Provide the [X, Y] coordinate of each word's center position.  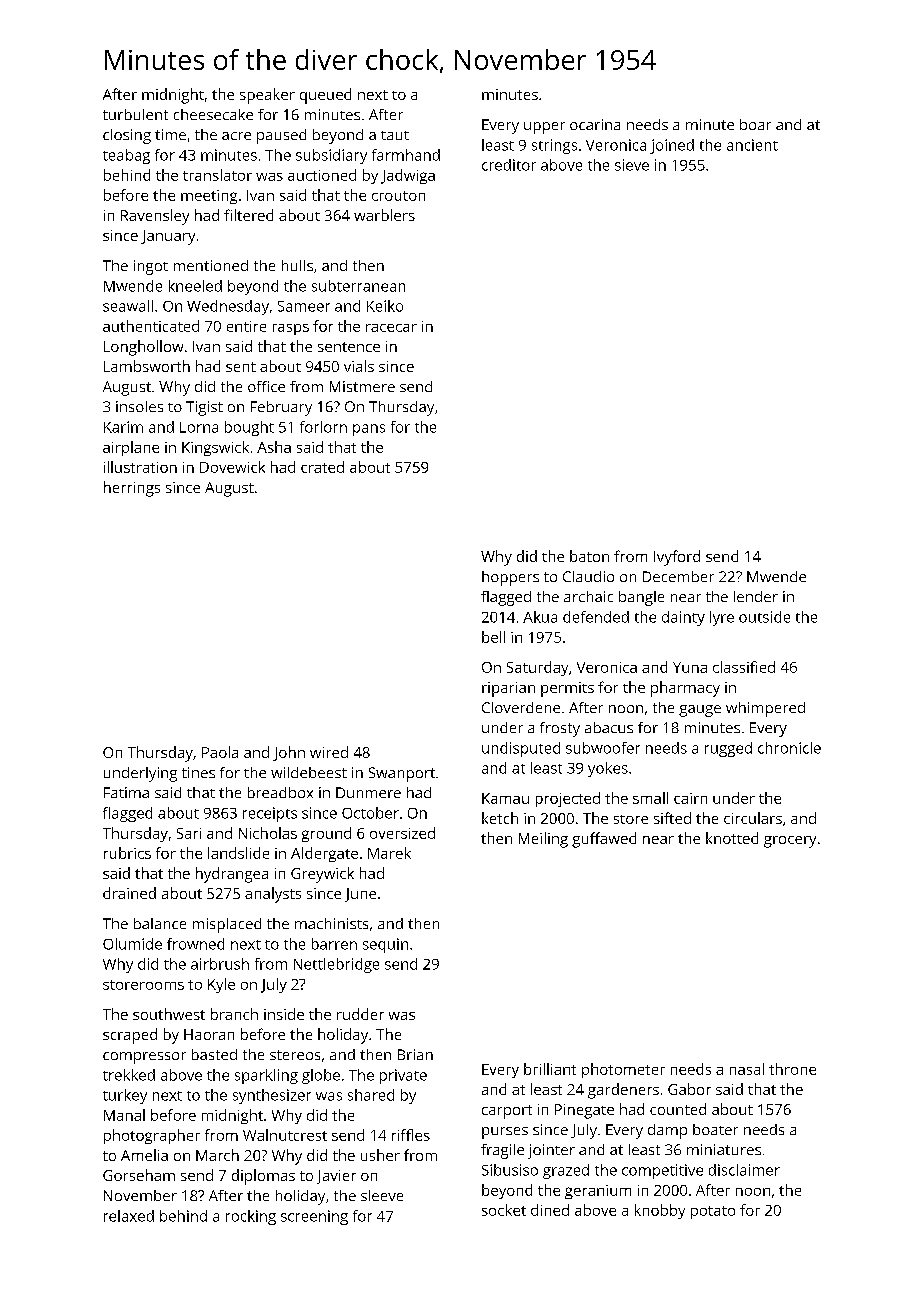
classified [744, 667]
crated [322, 467]
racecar [391, 328]
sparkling [266, 1076]
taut [395, 135]
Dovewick [232, 467]
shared [371, 1095]
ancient [752, 145]
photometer [623, 1070]
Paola [220, 752]
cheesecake [213, 114]
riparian [508, 689]
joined [672, 146]
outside [764, 617]
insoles [139, 406]
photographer [152, 1136]
